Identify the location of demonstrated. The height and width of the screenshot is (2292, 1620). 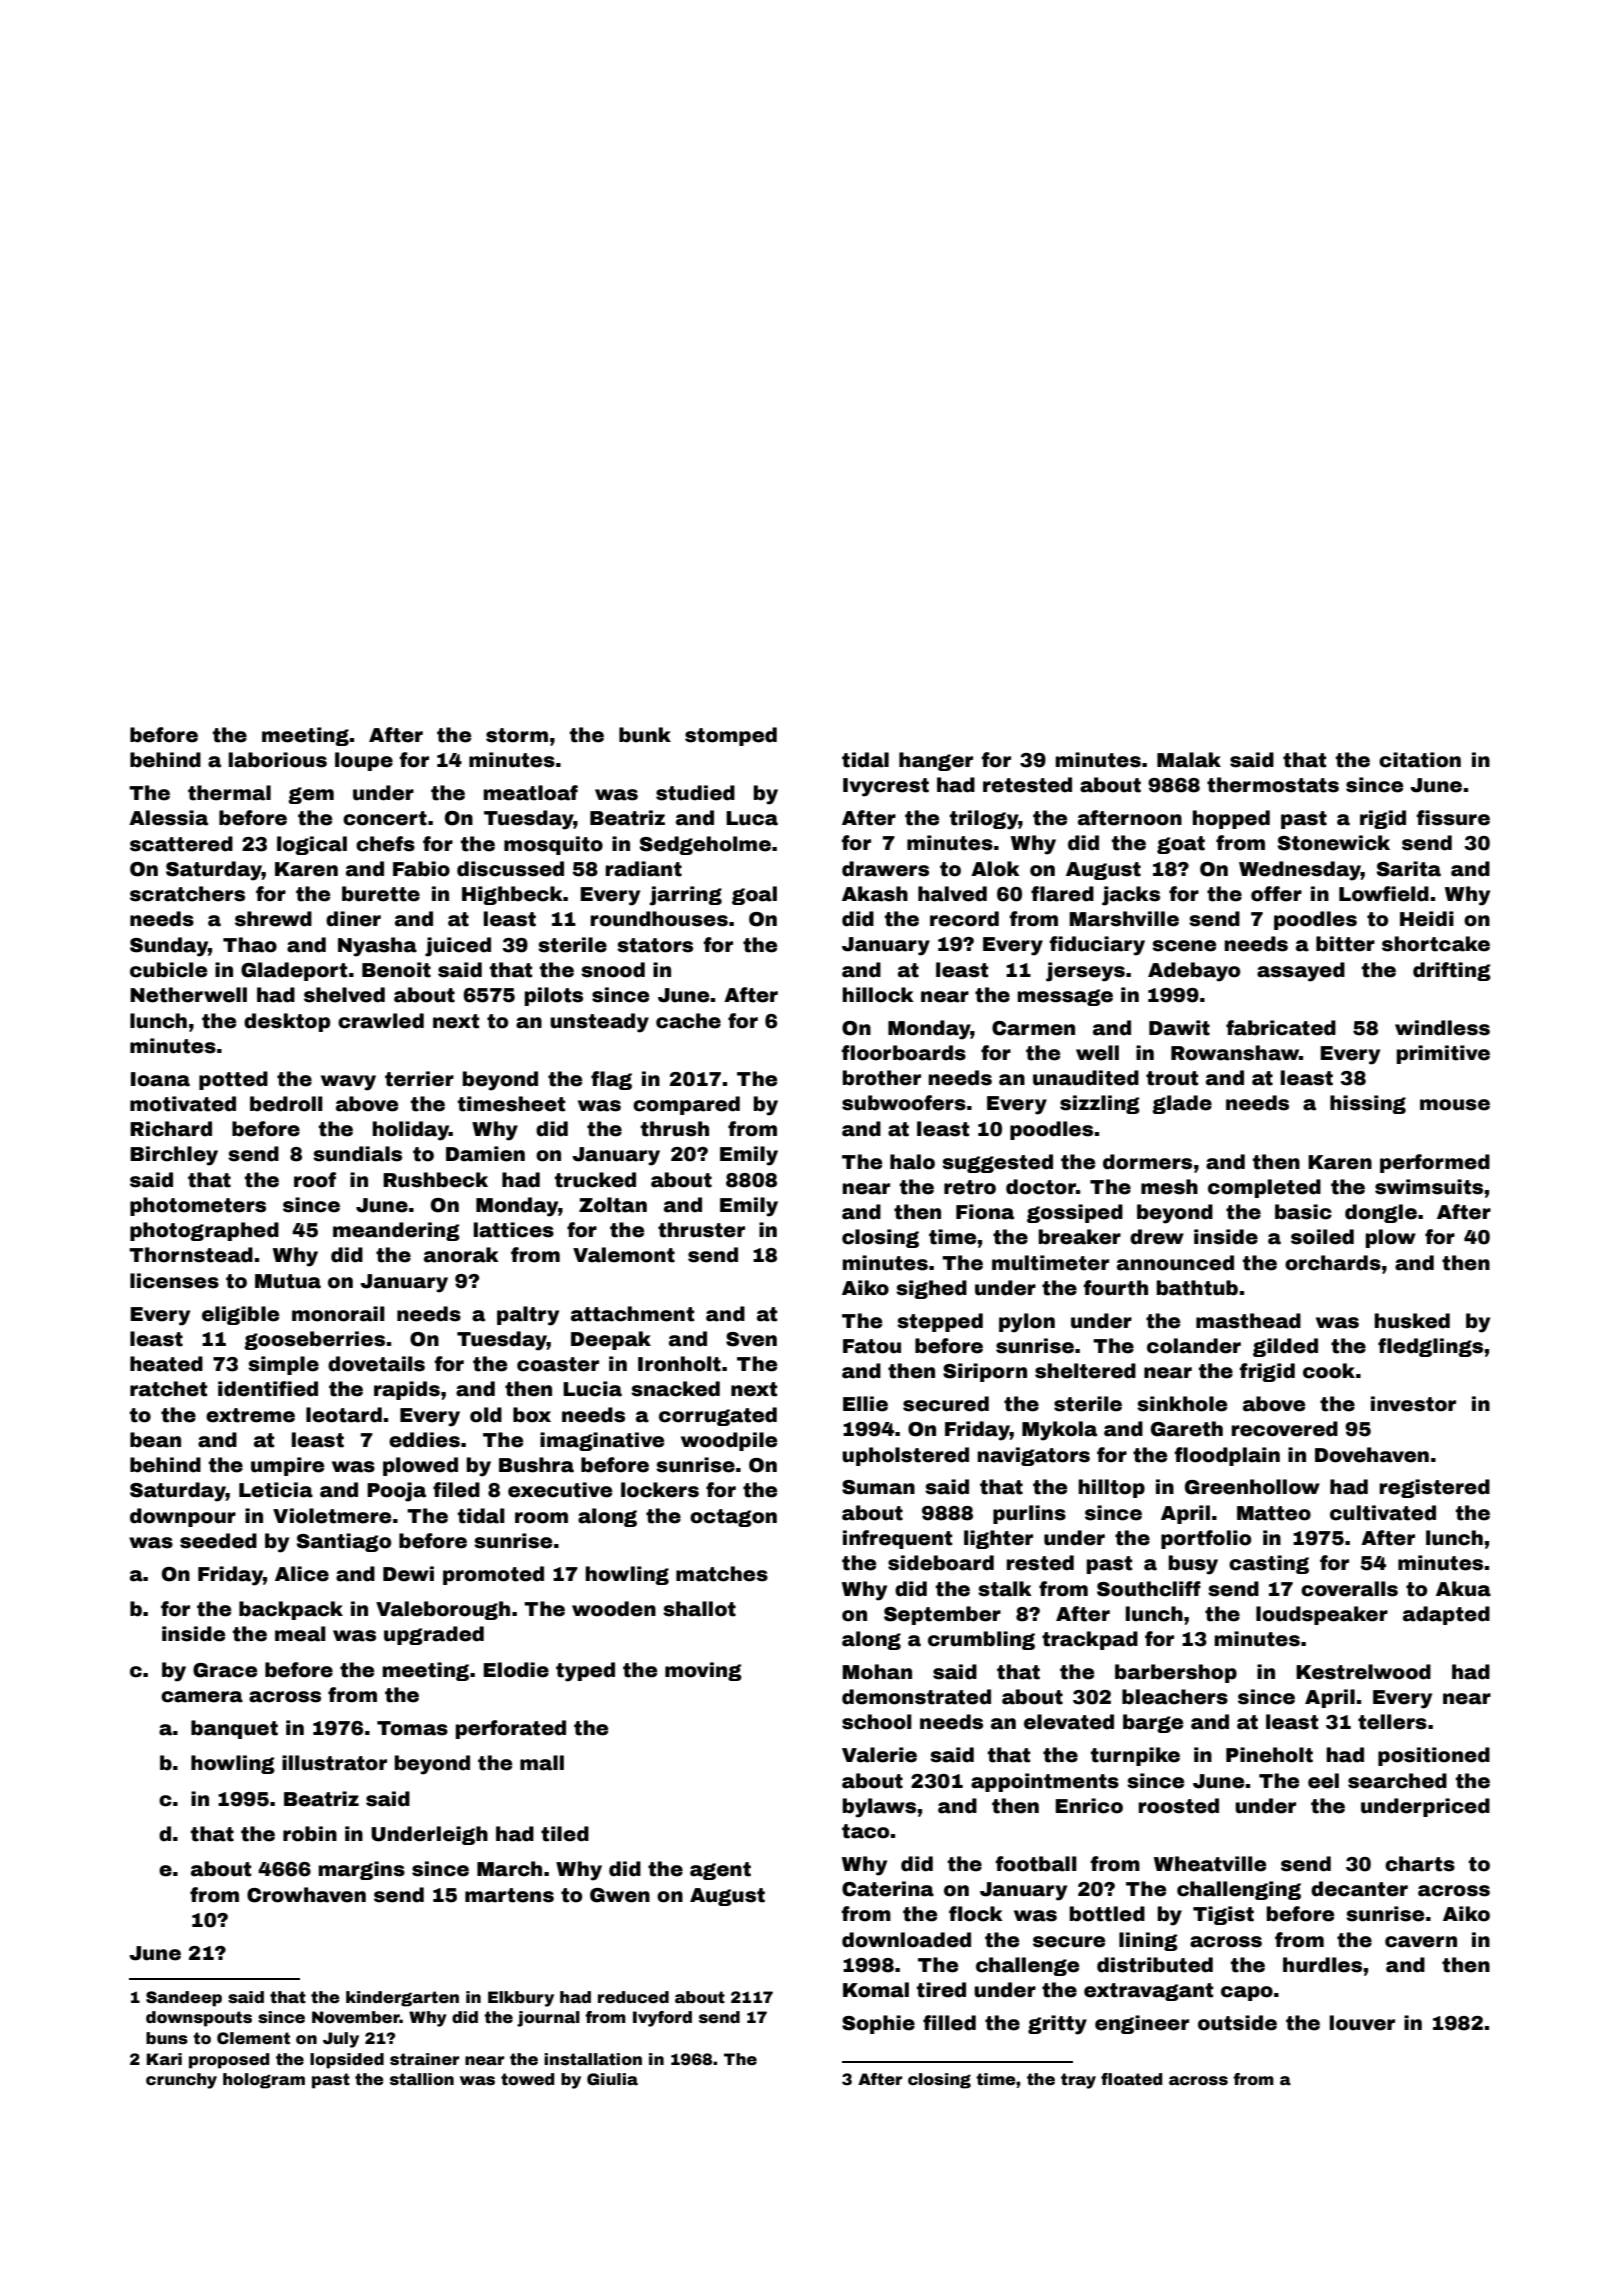
(916, 1697).
